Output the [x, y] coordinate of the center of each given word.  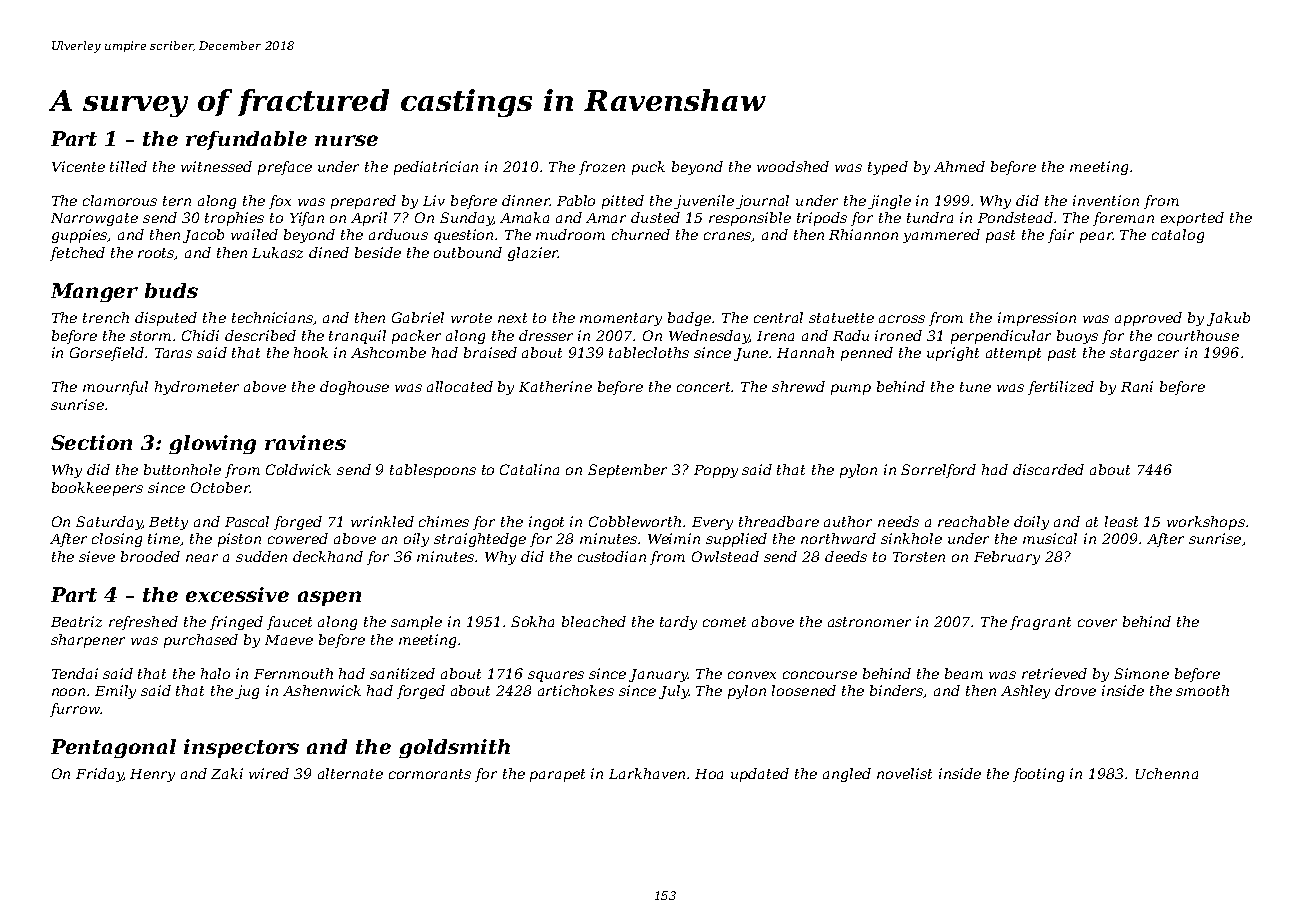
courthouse [1198, 335]
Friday [99, 775]
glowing [212, 444]
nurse [346, 140]
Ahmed [959, 166]
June [752, 354]
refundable [246, 140]
